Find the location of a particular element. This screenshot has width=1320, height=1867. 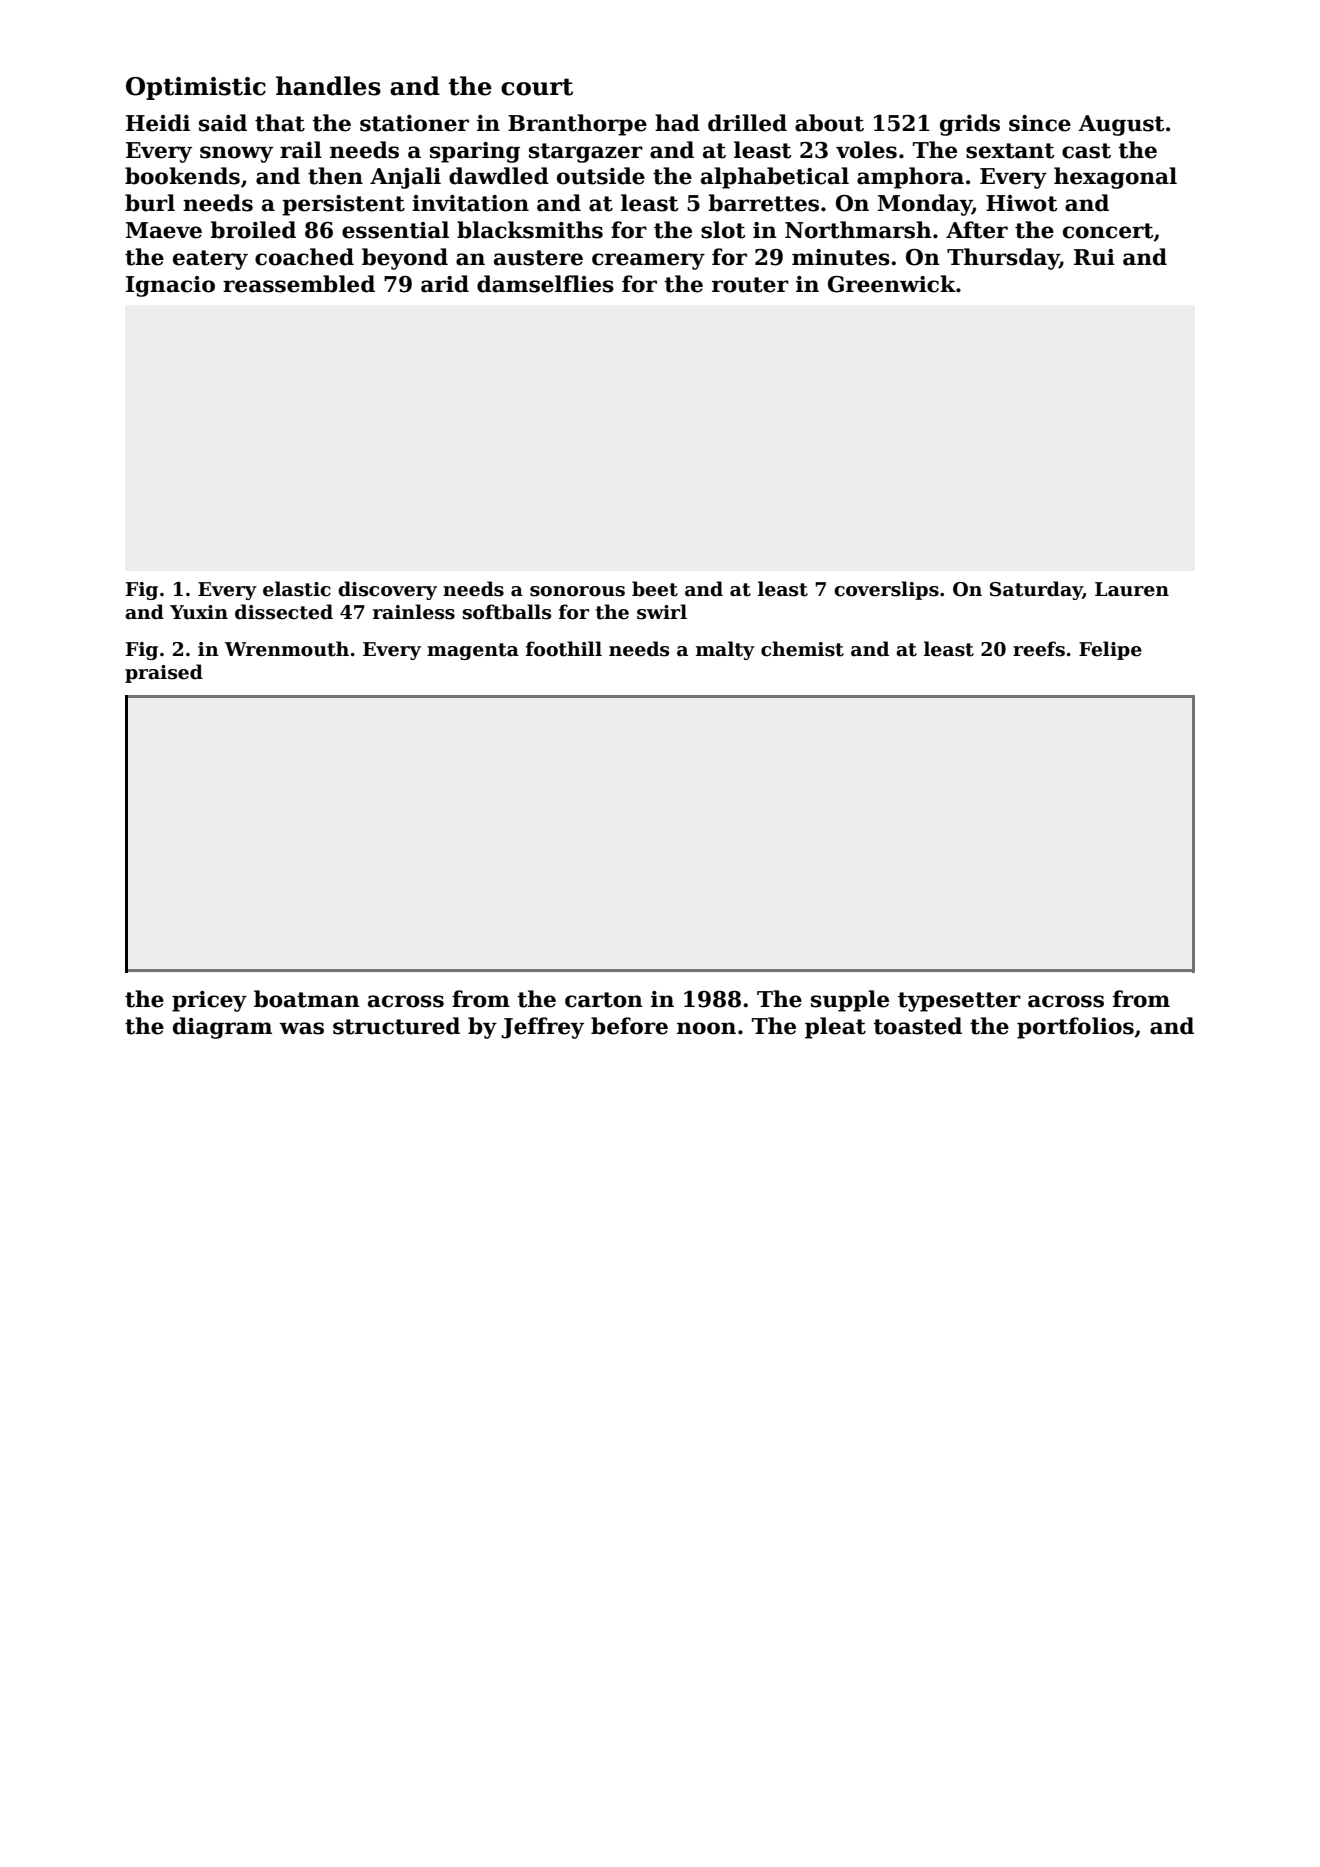

beet is located at coordinates (655, 589).
